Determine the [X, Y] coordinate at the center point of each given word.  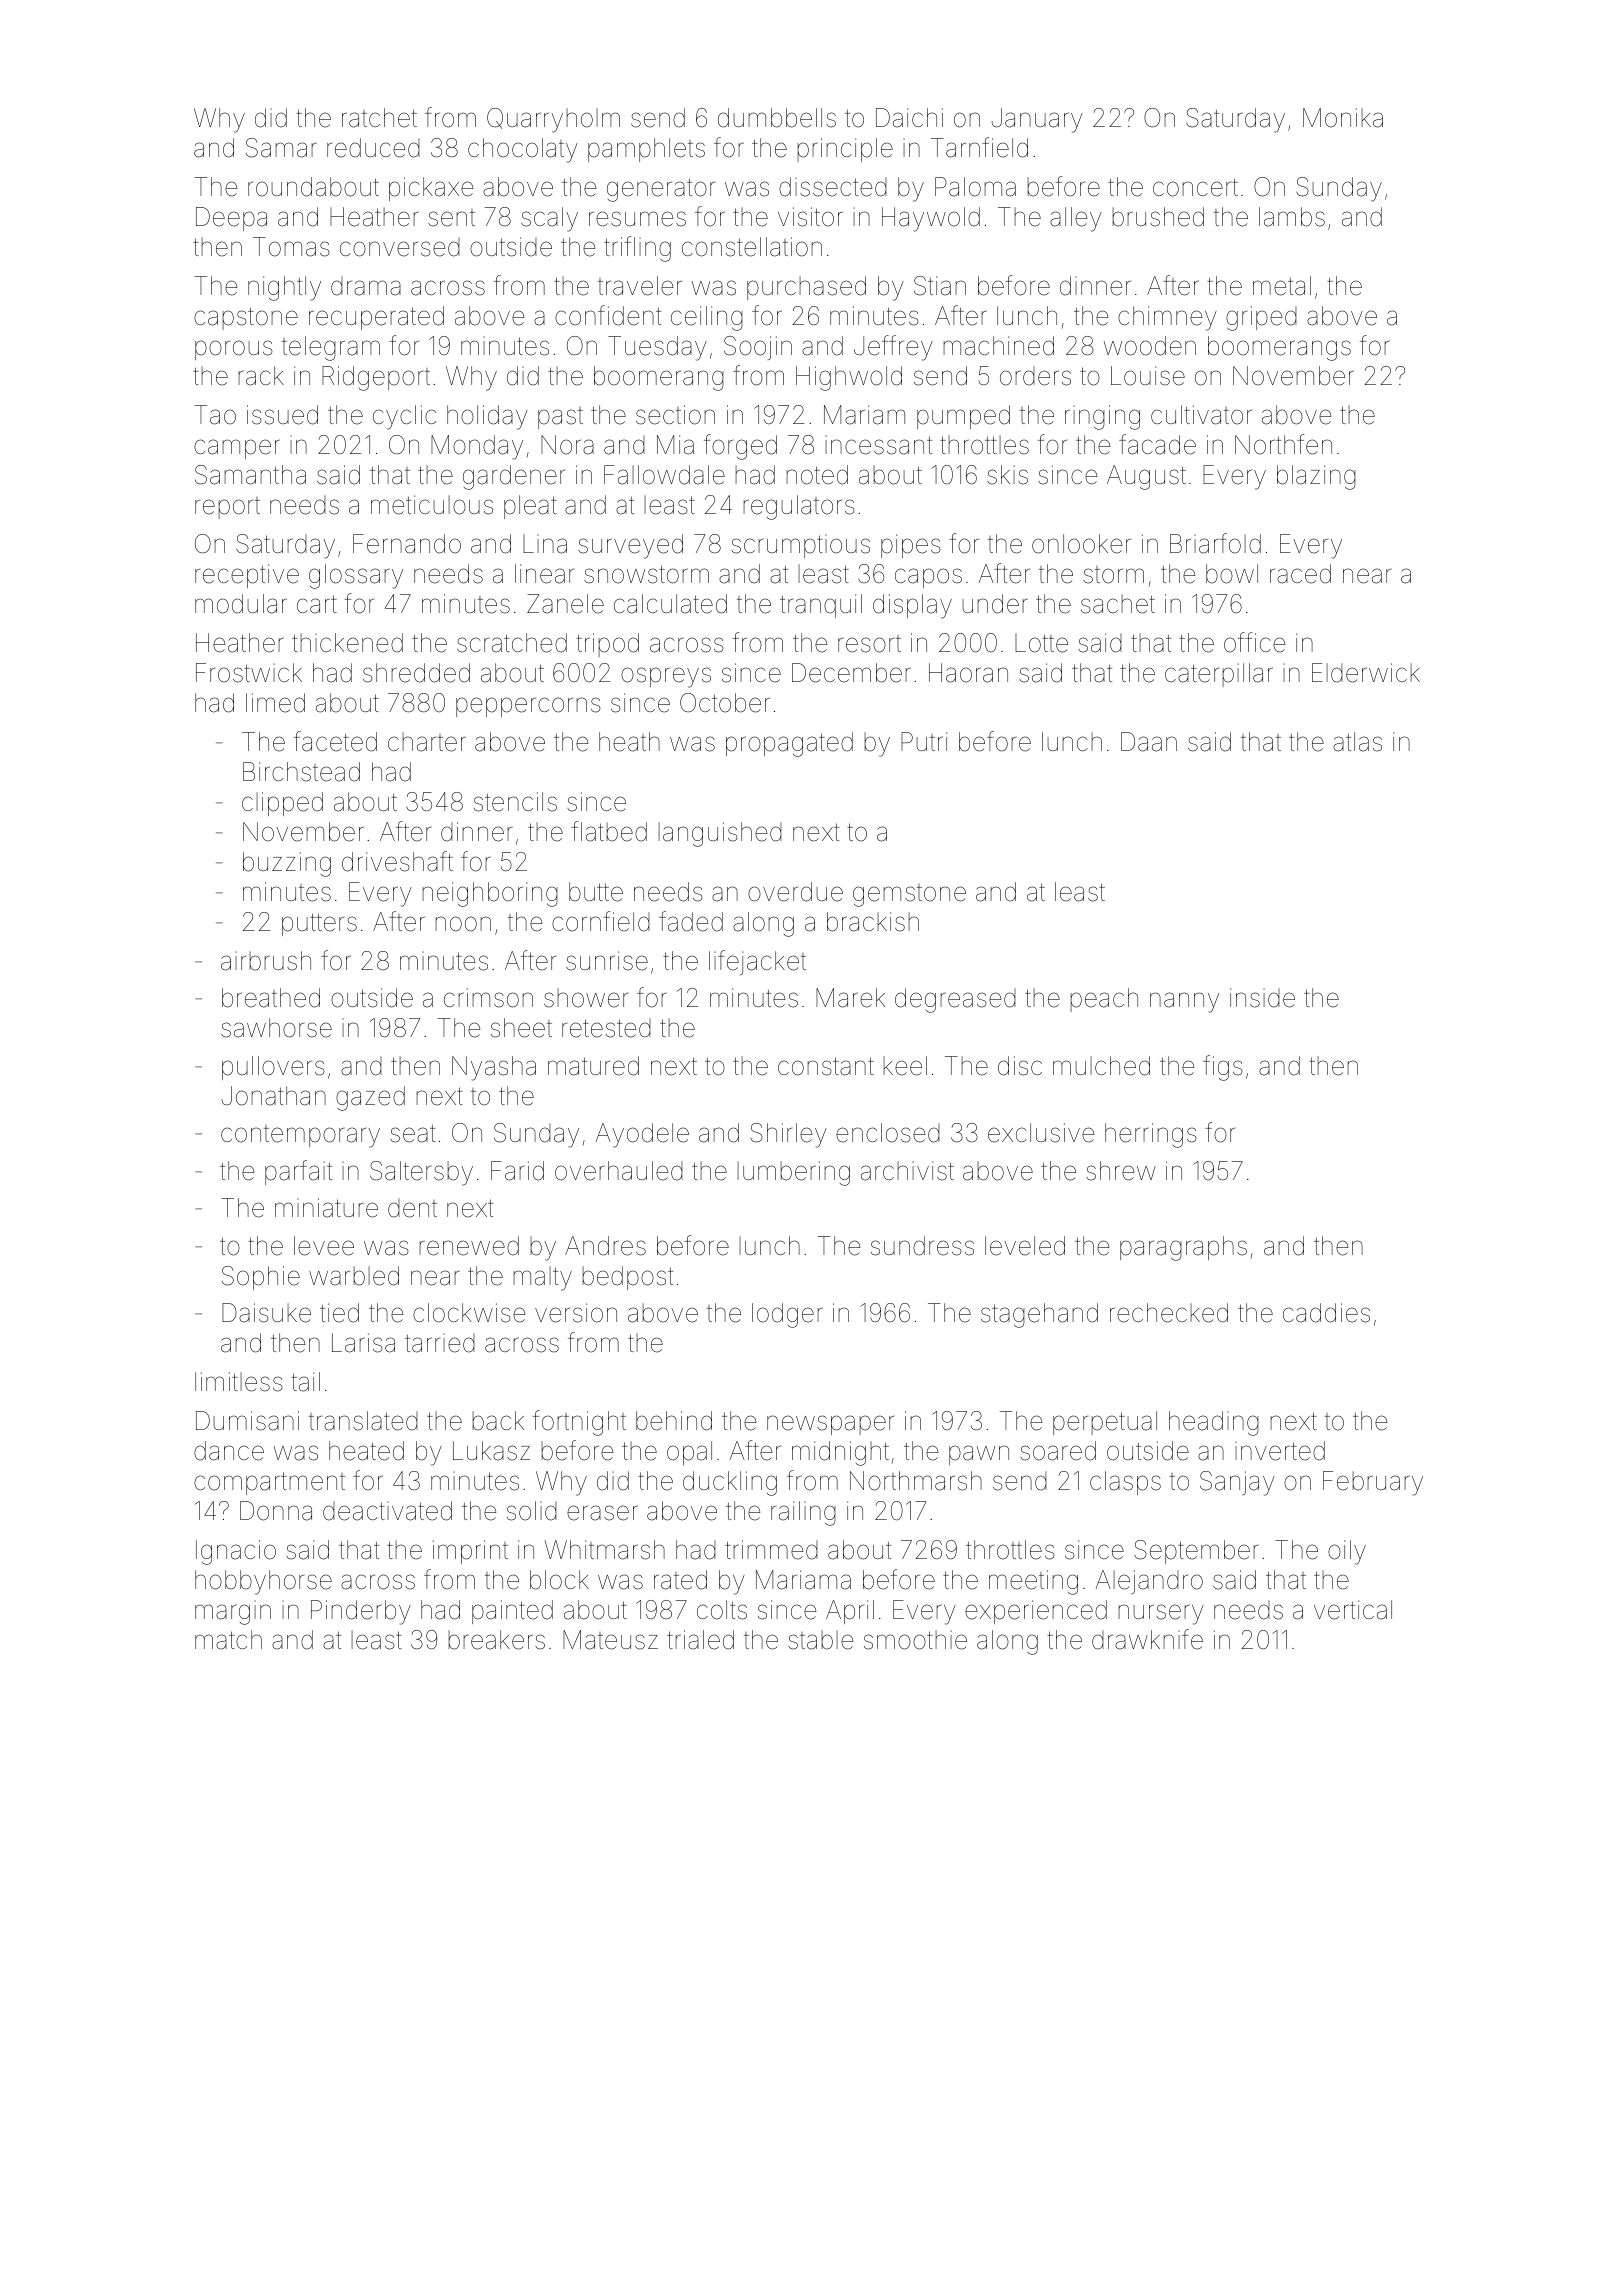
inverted [1280, 1451]
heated [366, 1451]
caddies [1326, 1313]
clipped [282, 804]
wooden [1150, 346]
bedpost [627, 1278]
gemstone [909, 895]
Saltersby [421, 1173]
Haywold [931, 219]
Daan [1149, 742]
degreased [955, 1000]
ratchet [379, 118]
